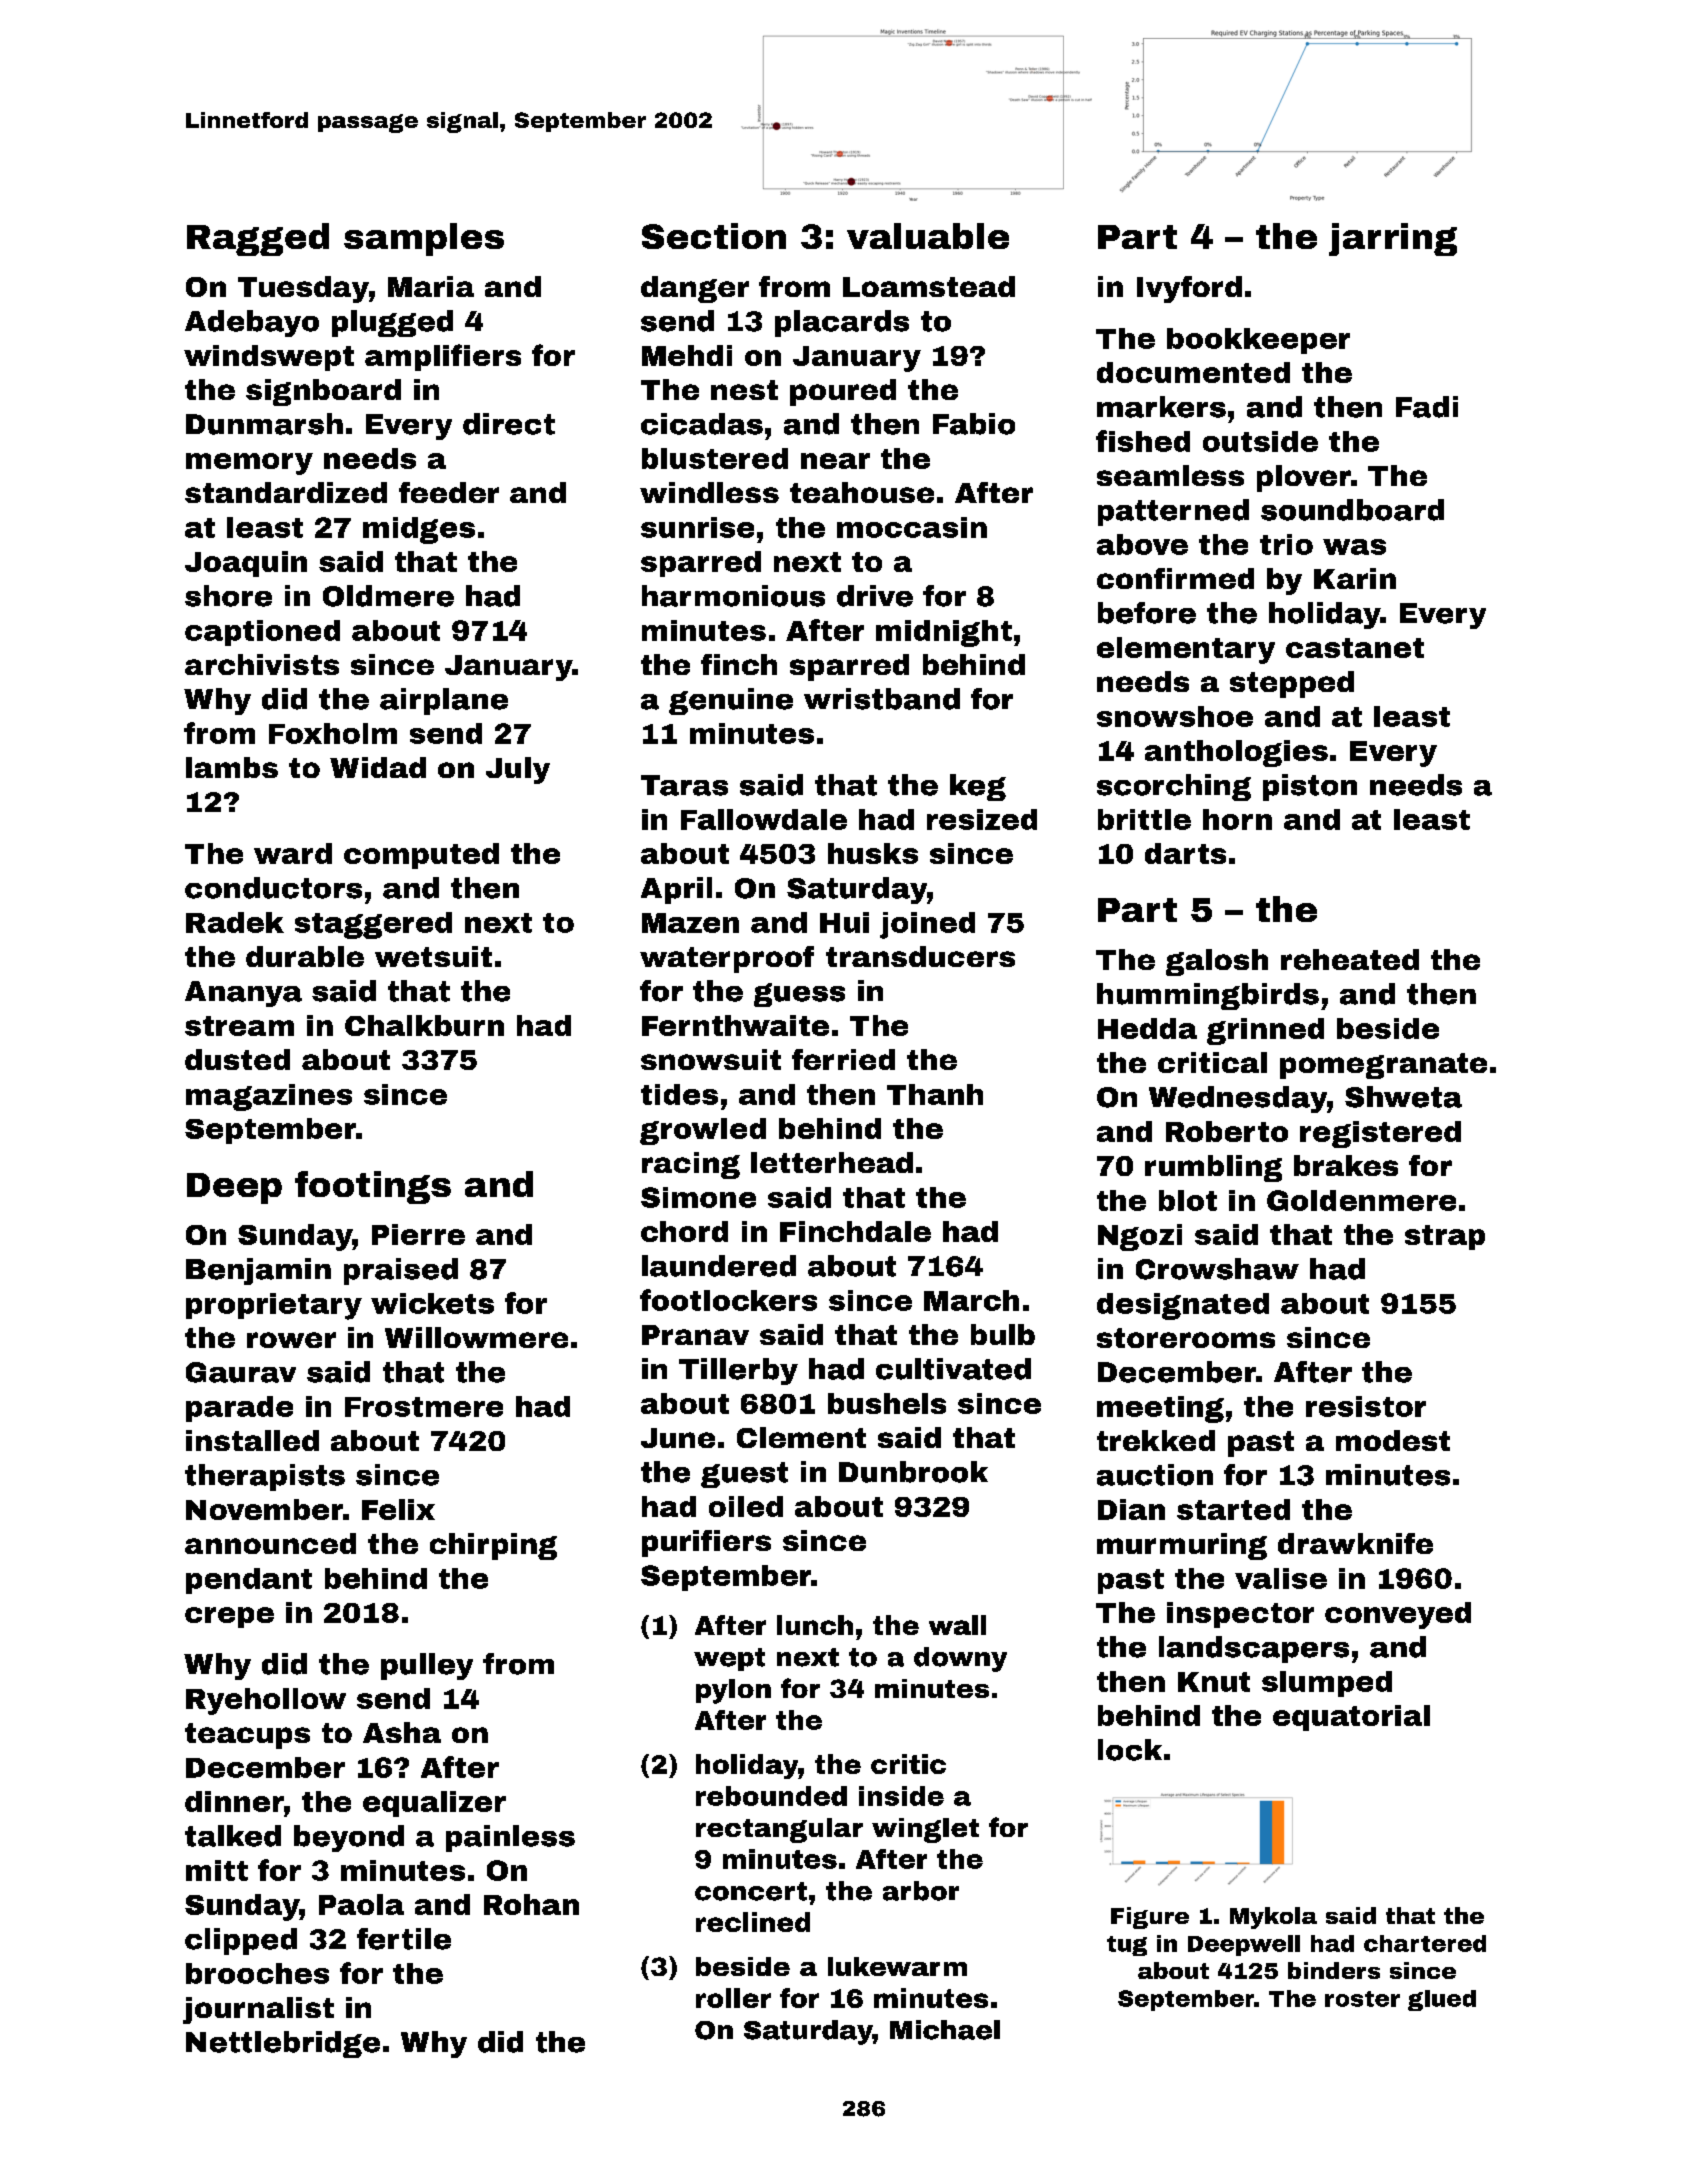  Describe the element at coordinates (1393, 239) in the screenshot. I see `jarring` at that location.
